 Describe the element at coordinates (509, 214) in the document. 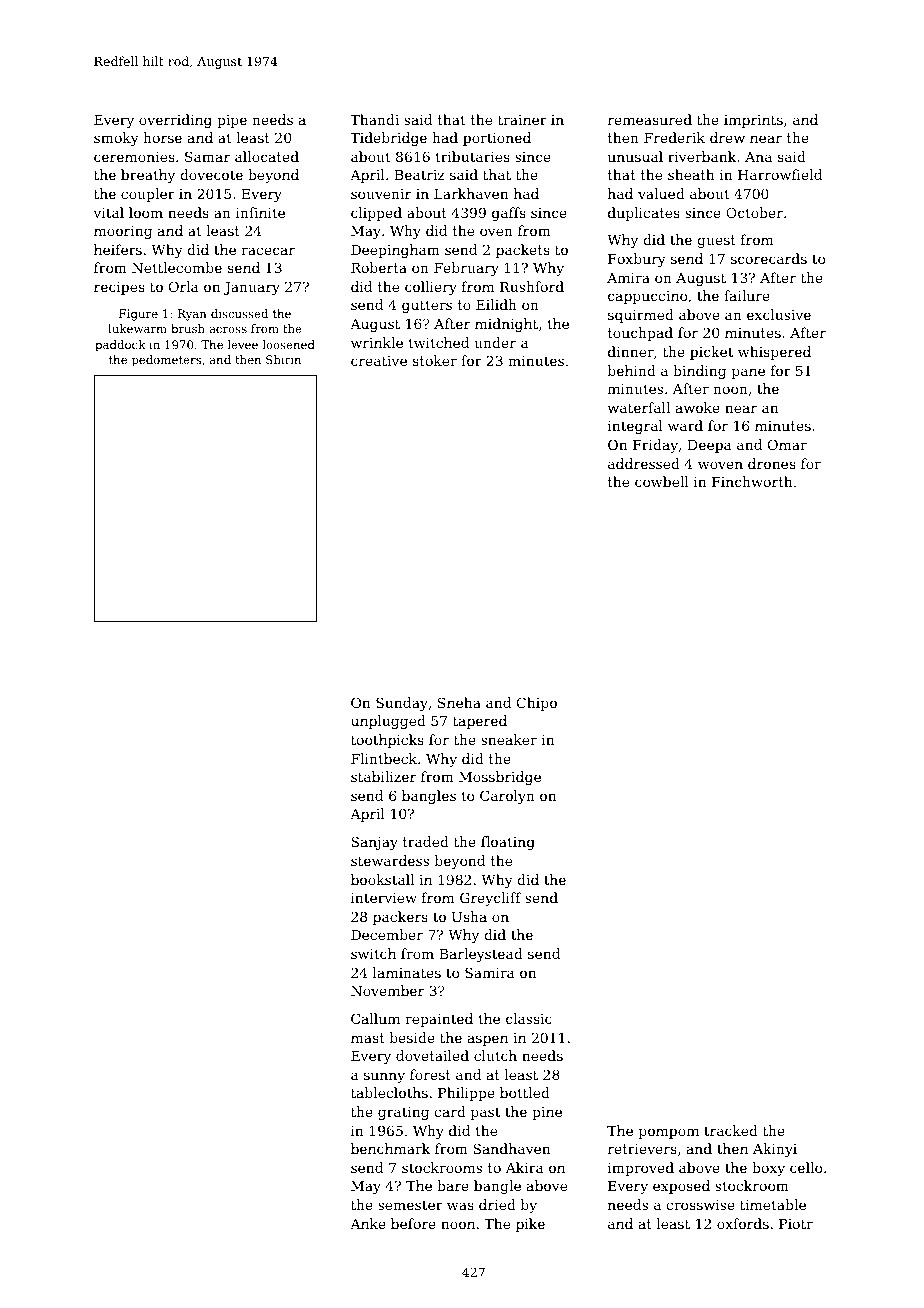

I see `gaffs` at that location.
